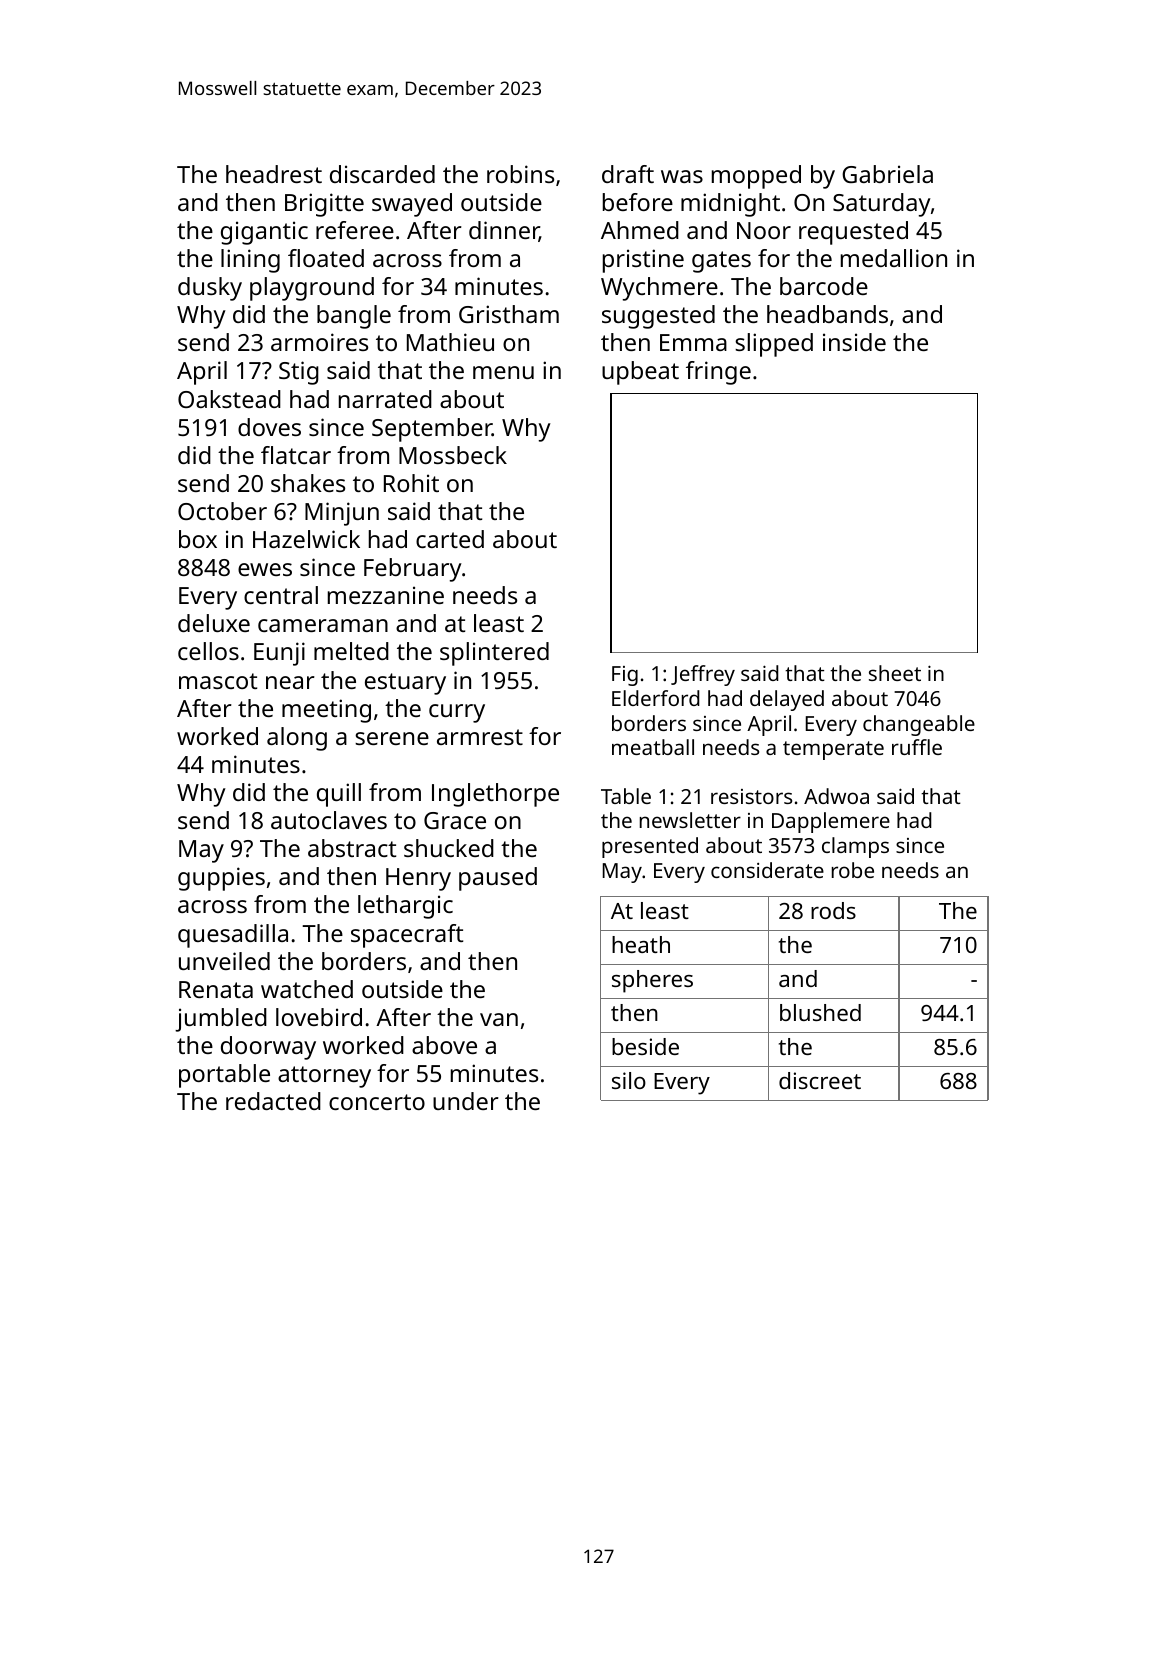 Image resolution: width=1165 pixels, height=1654 pixels. What do you see at coordinates (273, 1101) in the page?
I see `redacted` at bounding box center [273, 1101].
